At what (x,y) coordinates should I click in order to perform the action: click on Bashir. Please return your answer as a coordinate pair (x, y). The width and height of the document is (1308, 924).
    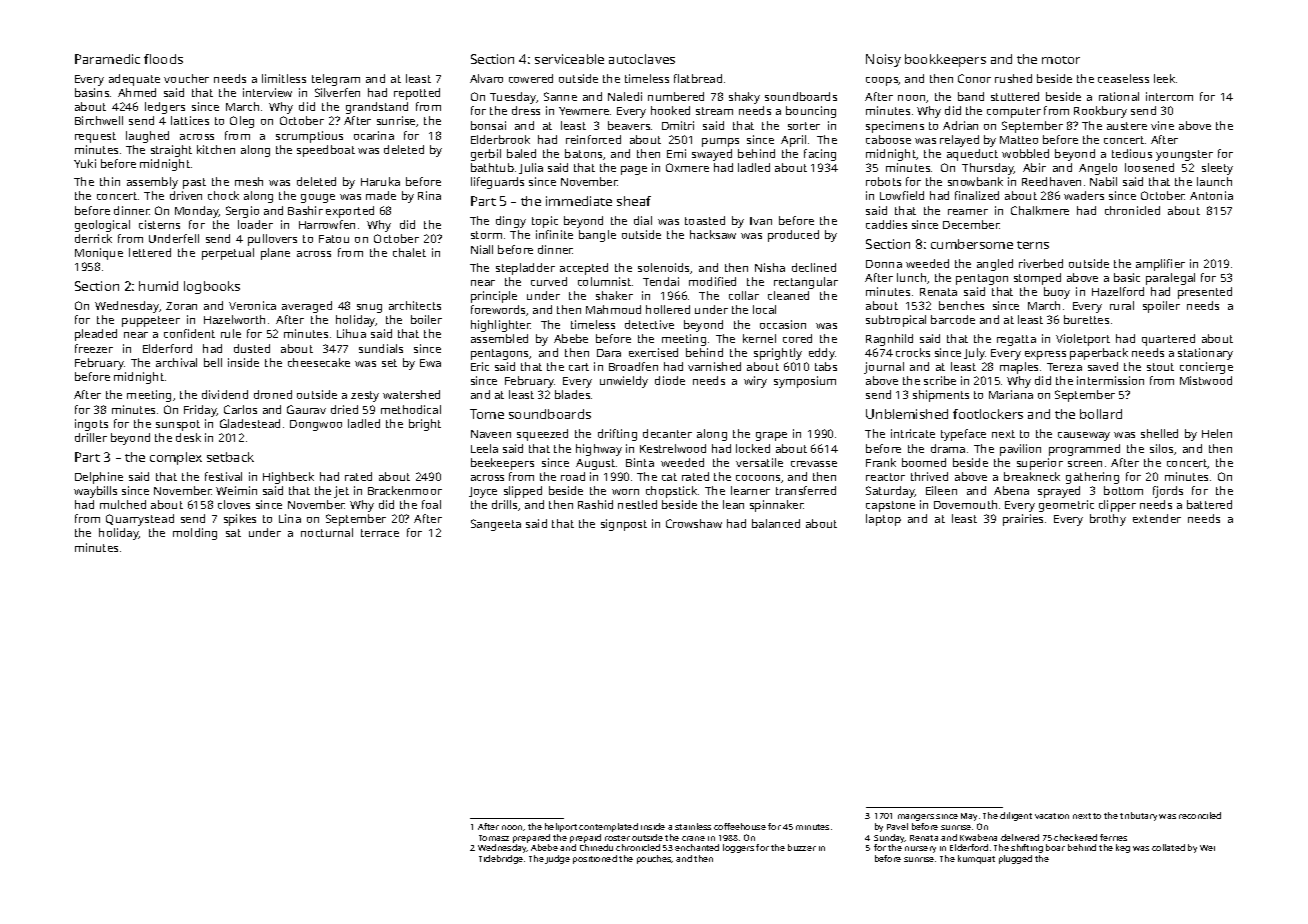
    Looking at the image, I should click on (305, 210).
